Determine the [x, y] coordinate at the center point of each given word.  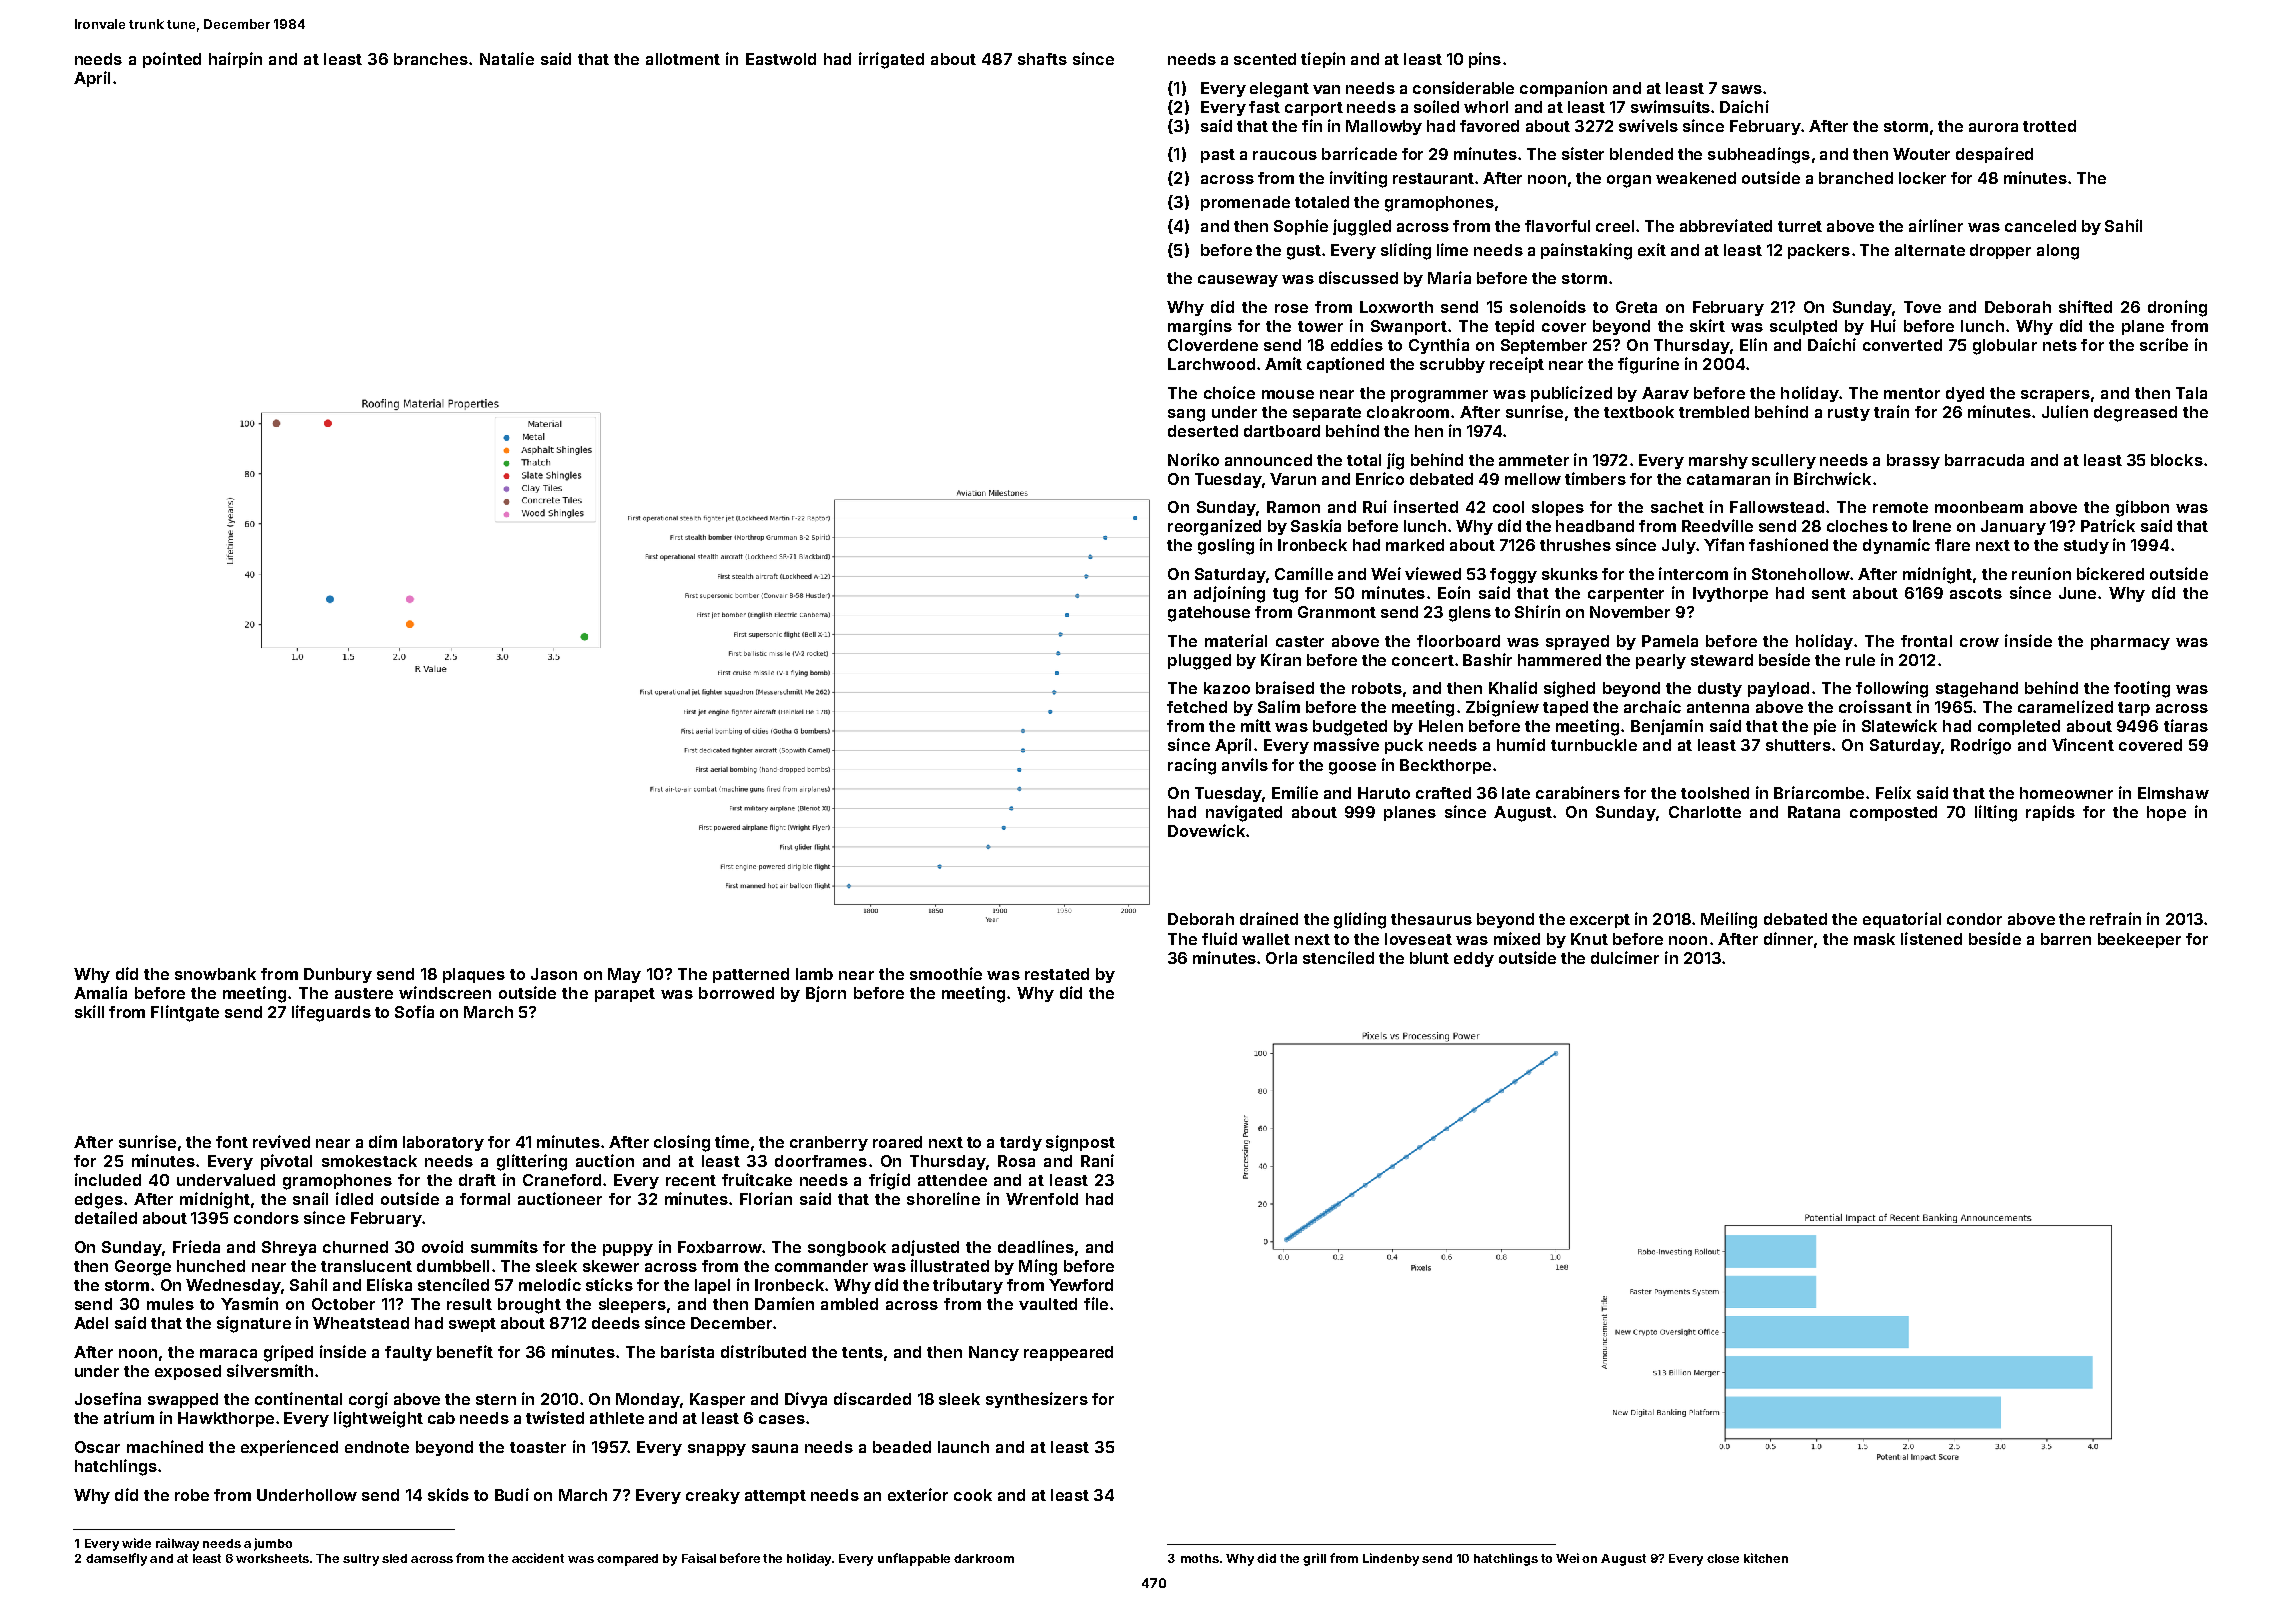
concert [1423, 660]
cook [973, 1495]
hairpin [235, 60]
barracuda [1984, 460]
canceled [2040, 226]
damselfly [116, 1559]
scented [1265, 59]
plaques [474, 975]
